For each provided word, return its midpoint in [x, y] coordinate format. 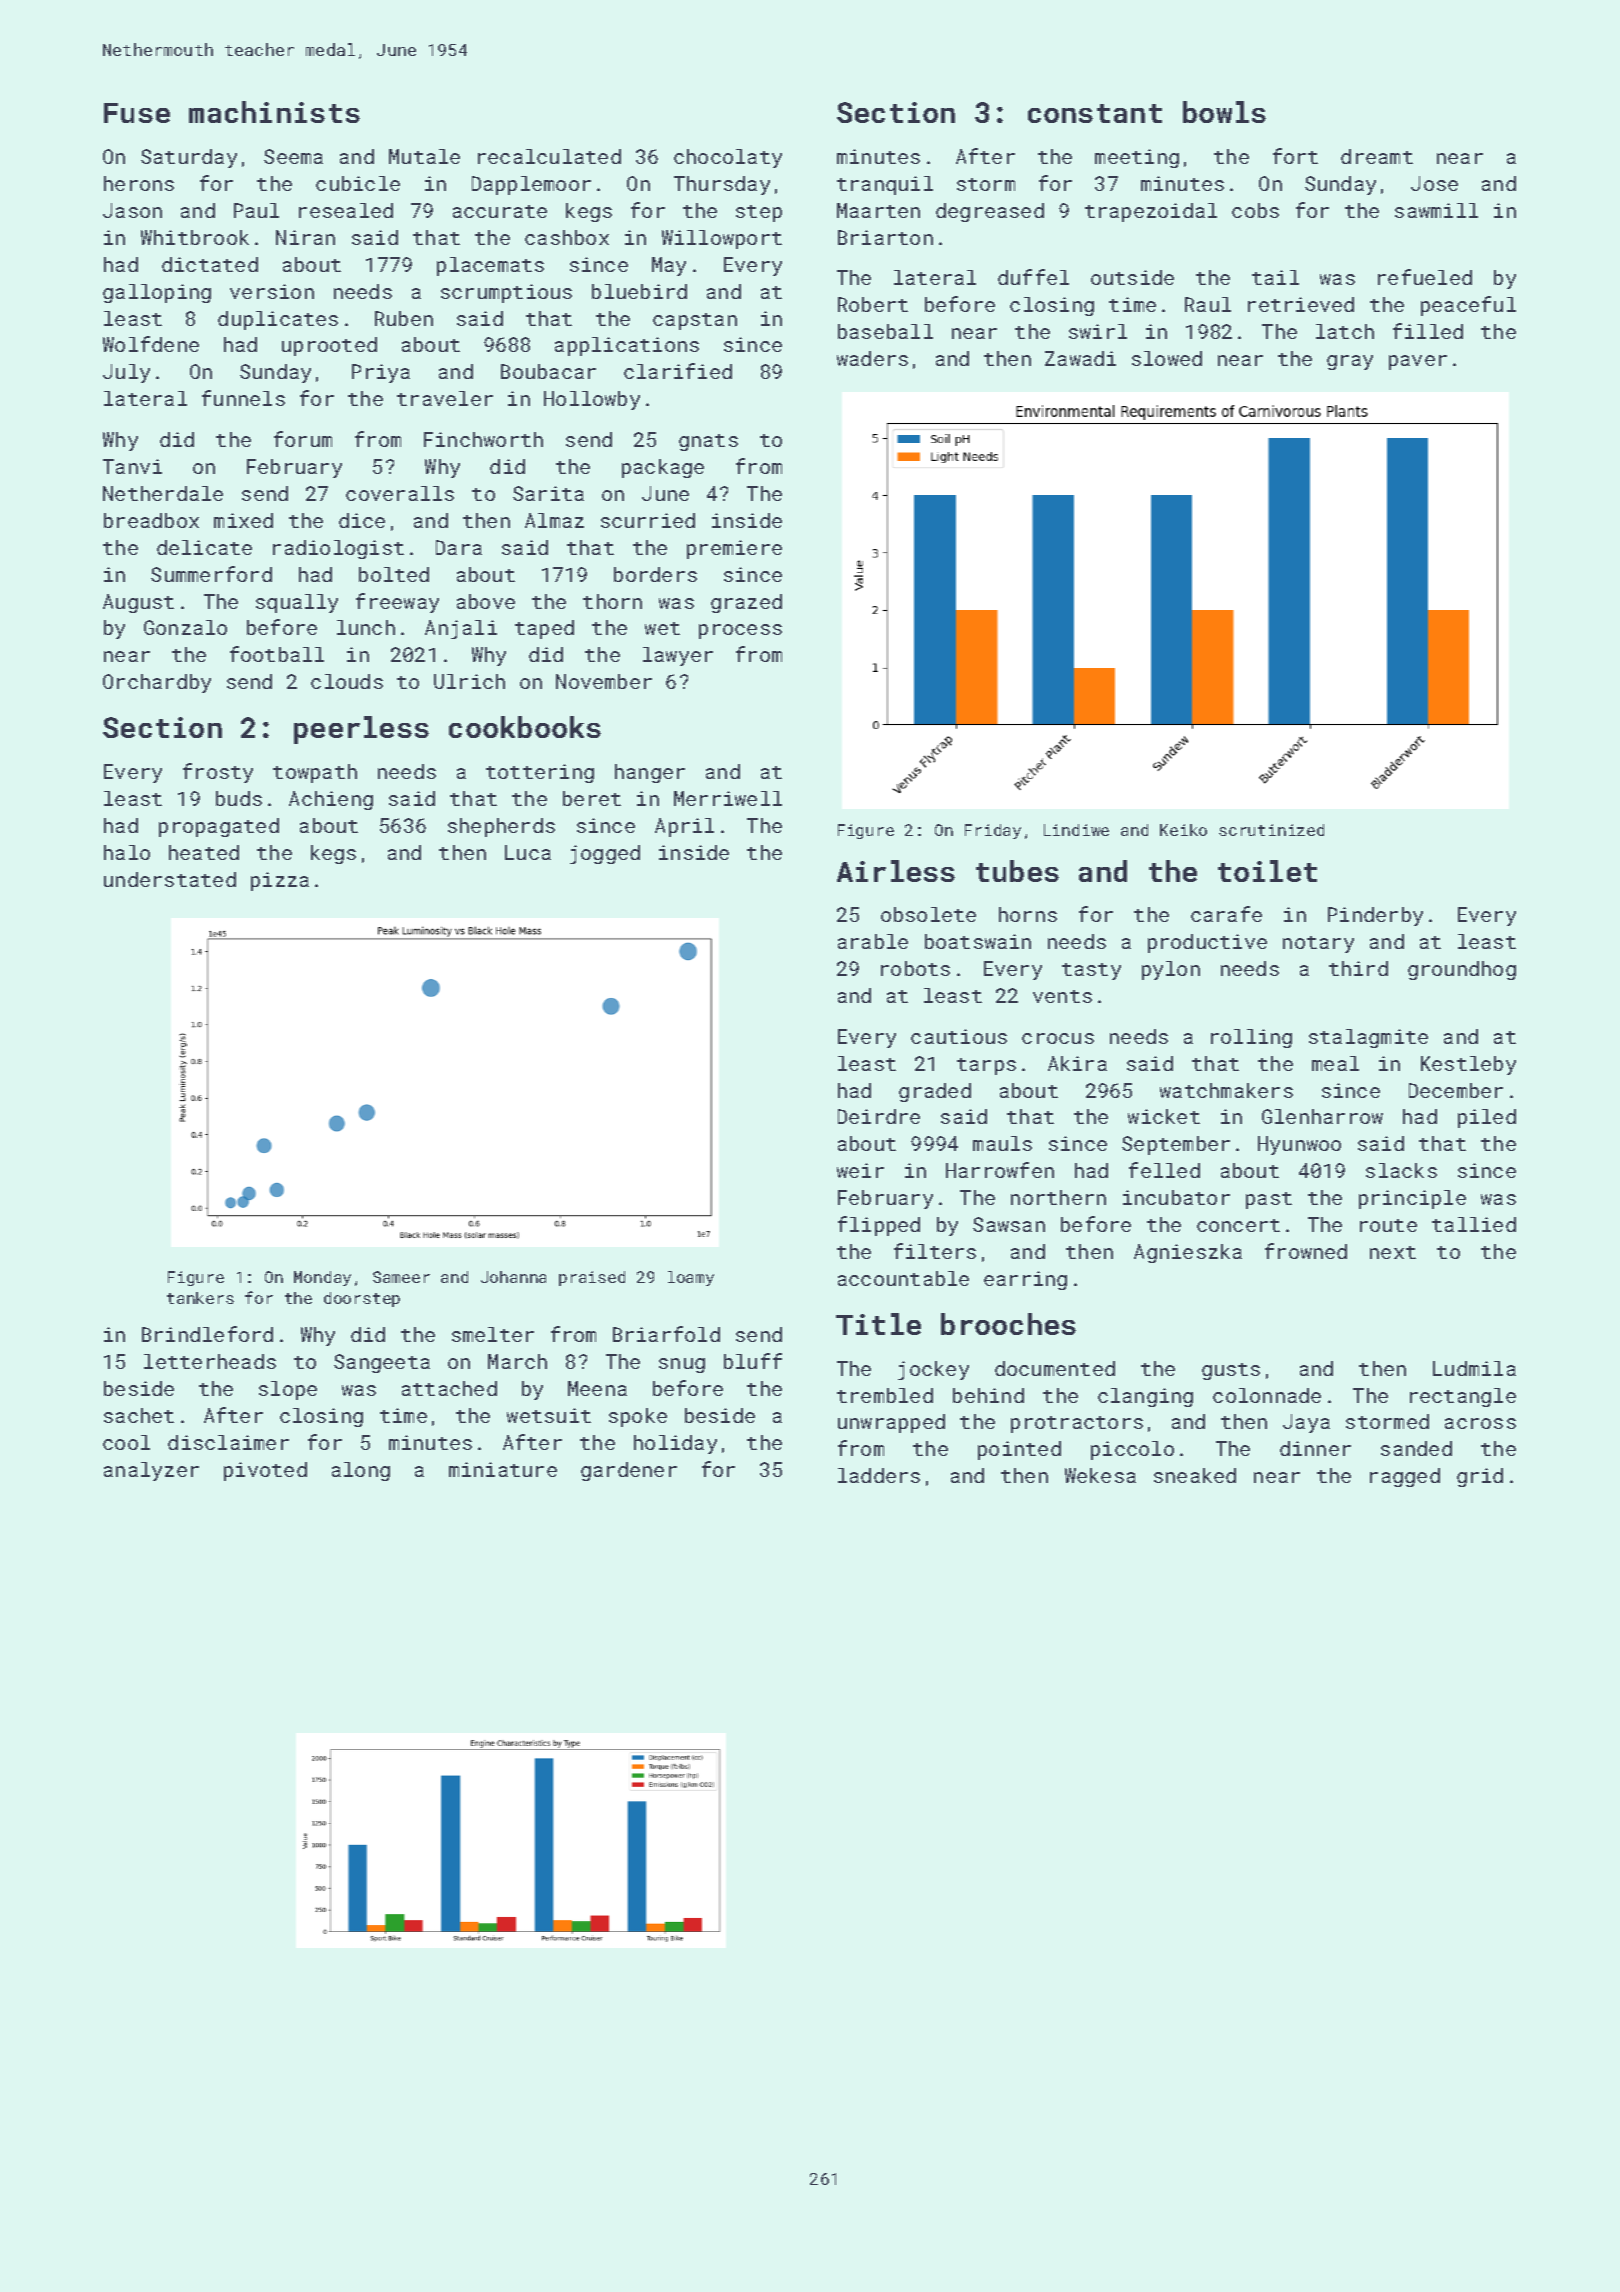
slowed [1167, 358]
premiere [734, 549]
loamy [691, 1278]
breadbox [151, 520]
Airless [896, 871]
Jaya [1306, 1423]
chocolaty [728, 158]
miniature [503, 1469]
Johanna [513, 1277]
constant [1095, 113]
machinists [274, 112]
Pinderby [1375, 916]
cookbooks [525, 727]
